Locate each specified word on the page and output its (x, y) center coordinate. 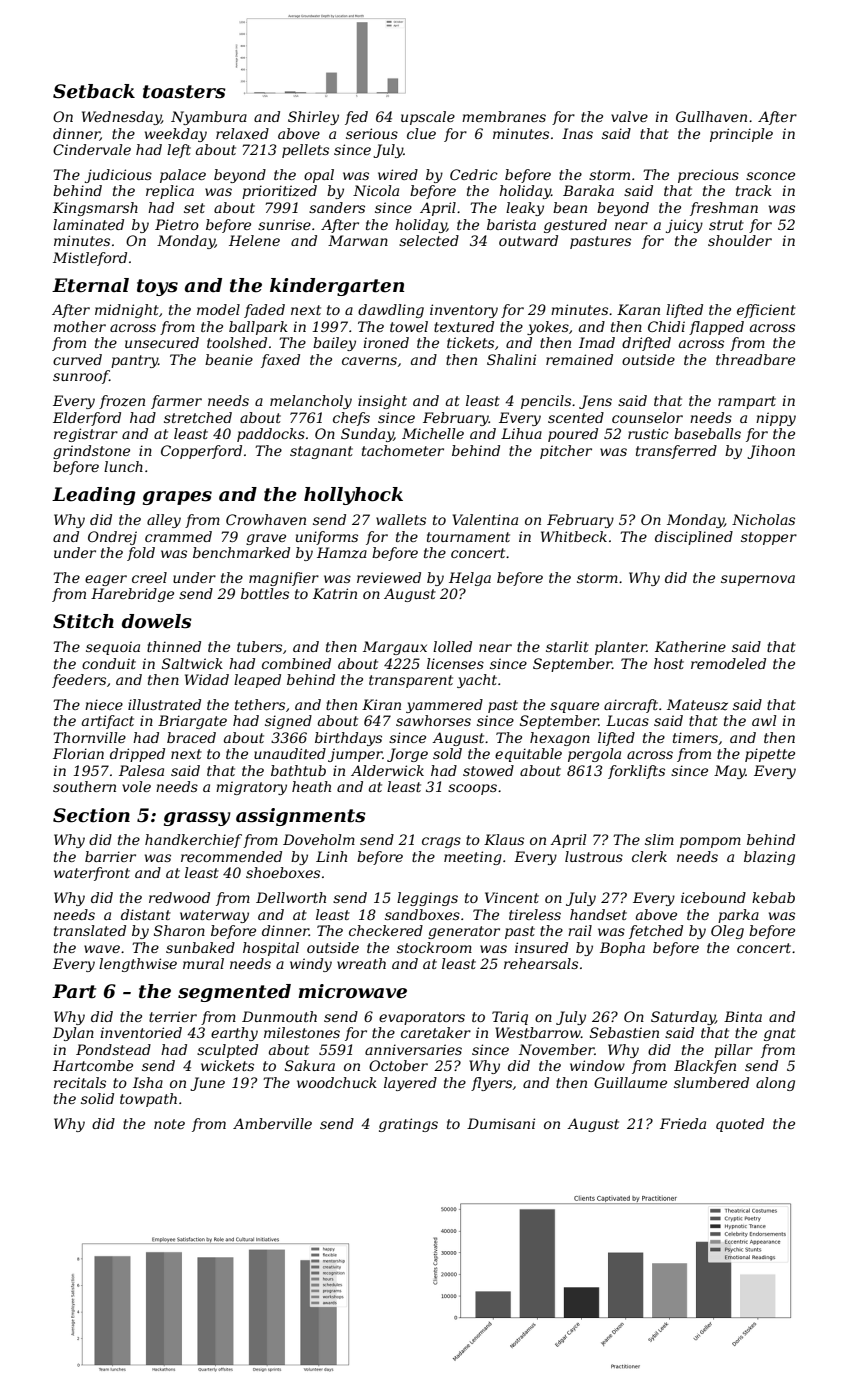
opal (319, 176)
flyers (491, 1084)
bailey (334, 344)
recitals (80, 1082)
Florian (78, 753)
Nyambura (209, 118)
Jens (595, 402)
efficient (766, 311)
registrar (86, 435)
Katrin (335, 593)
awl (764, 720)
